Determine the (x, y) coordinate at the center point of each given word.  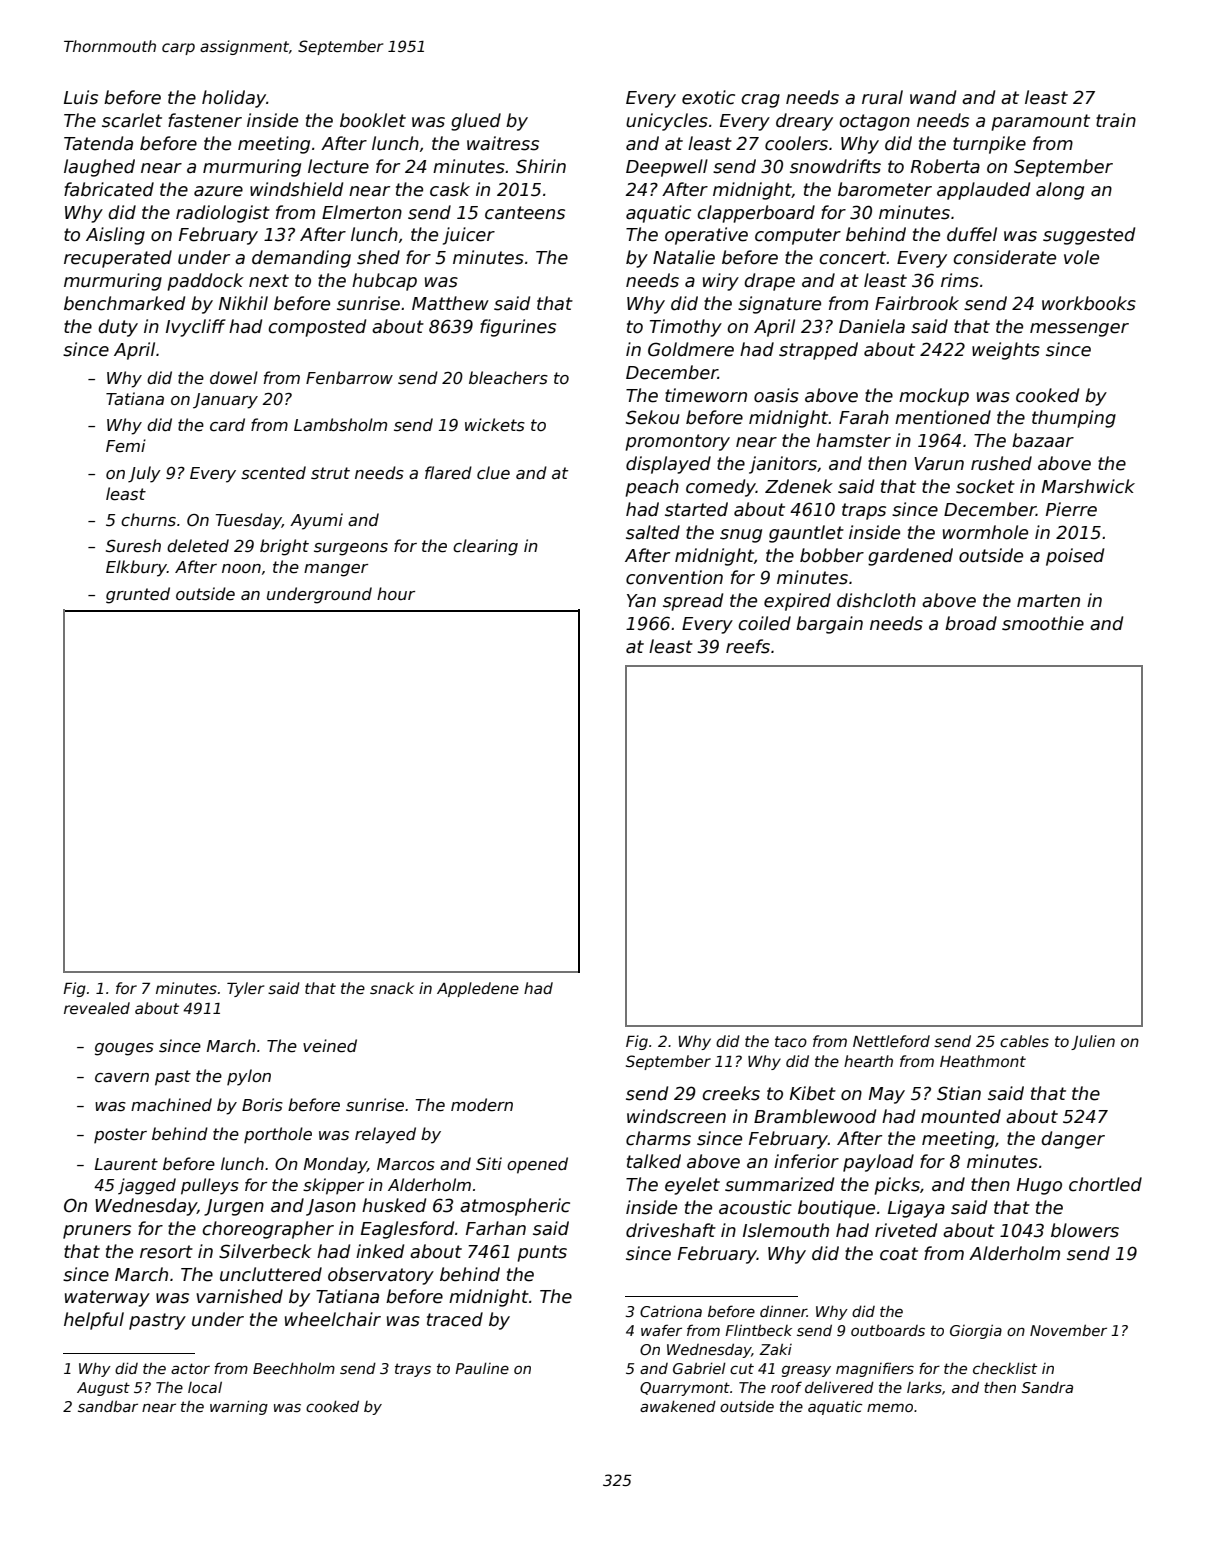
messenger (1079, 330)
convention (674, 577)
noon (241, 568)
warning (239, 1407)
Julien (1093, 1042)
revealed (97, 1008)
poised (1075, 557)
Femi (126, 446)
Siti (489, 1163)
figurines (518, 328)
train (1116, 120)
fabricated (109, 189)
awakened (678, 1406)
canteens (525, 213)
